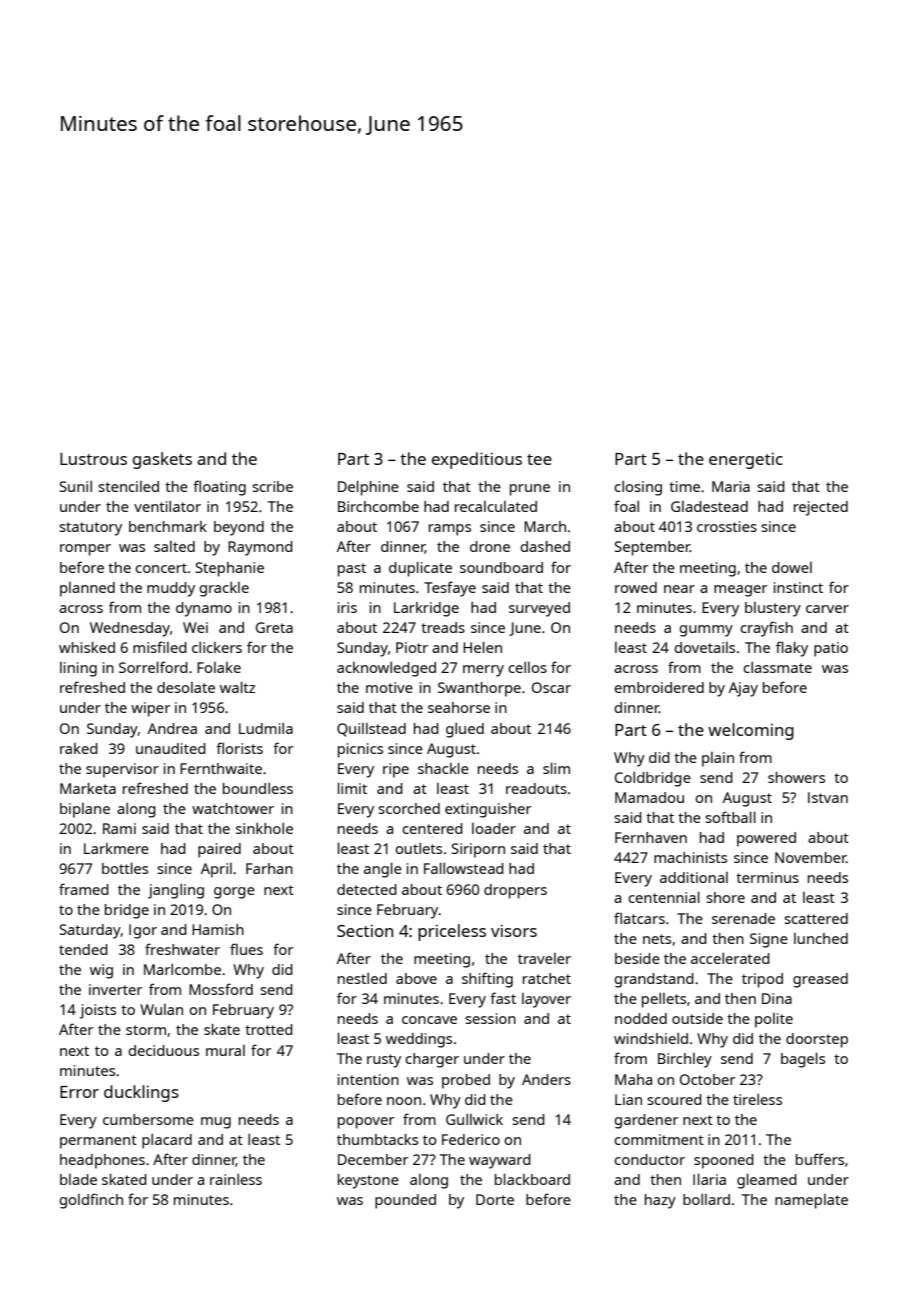 The width and height of the screenshot is (908, 1316). I want to click on rainless, so click(236, 1179).
